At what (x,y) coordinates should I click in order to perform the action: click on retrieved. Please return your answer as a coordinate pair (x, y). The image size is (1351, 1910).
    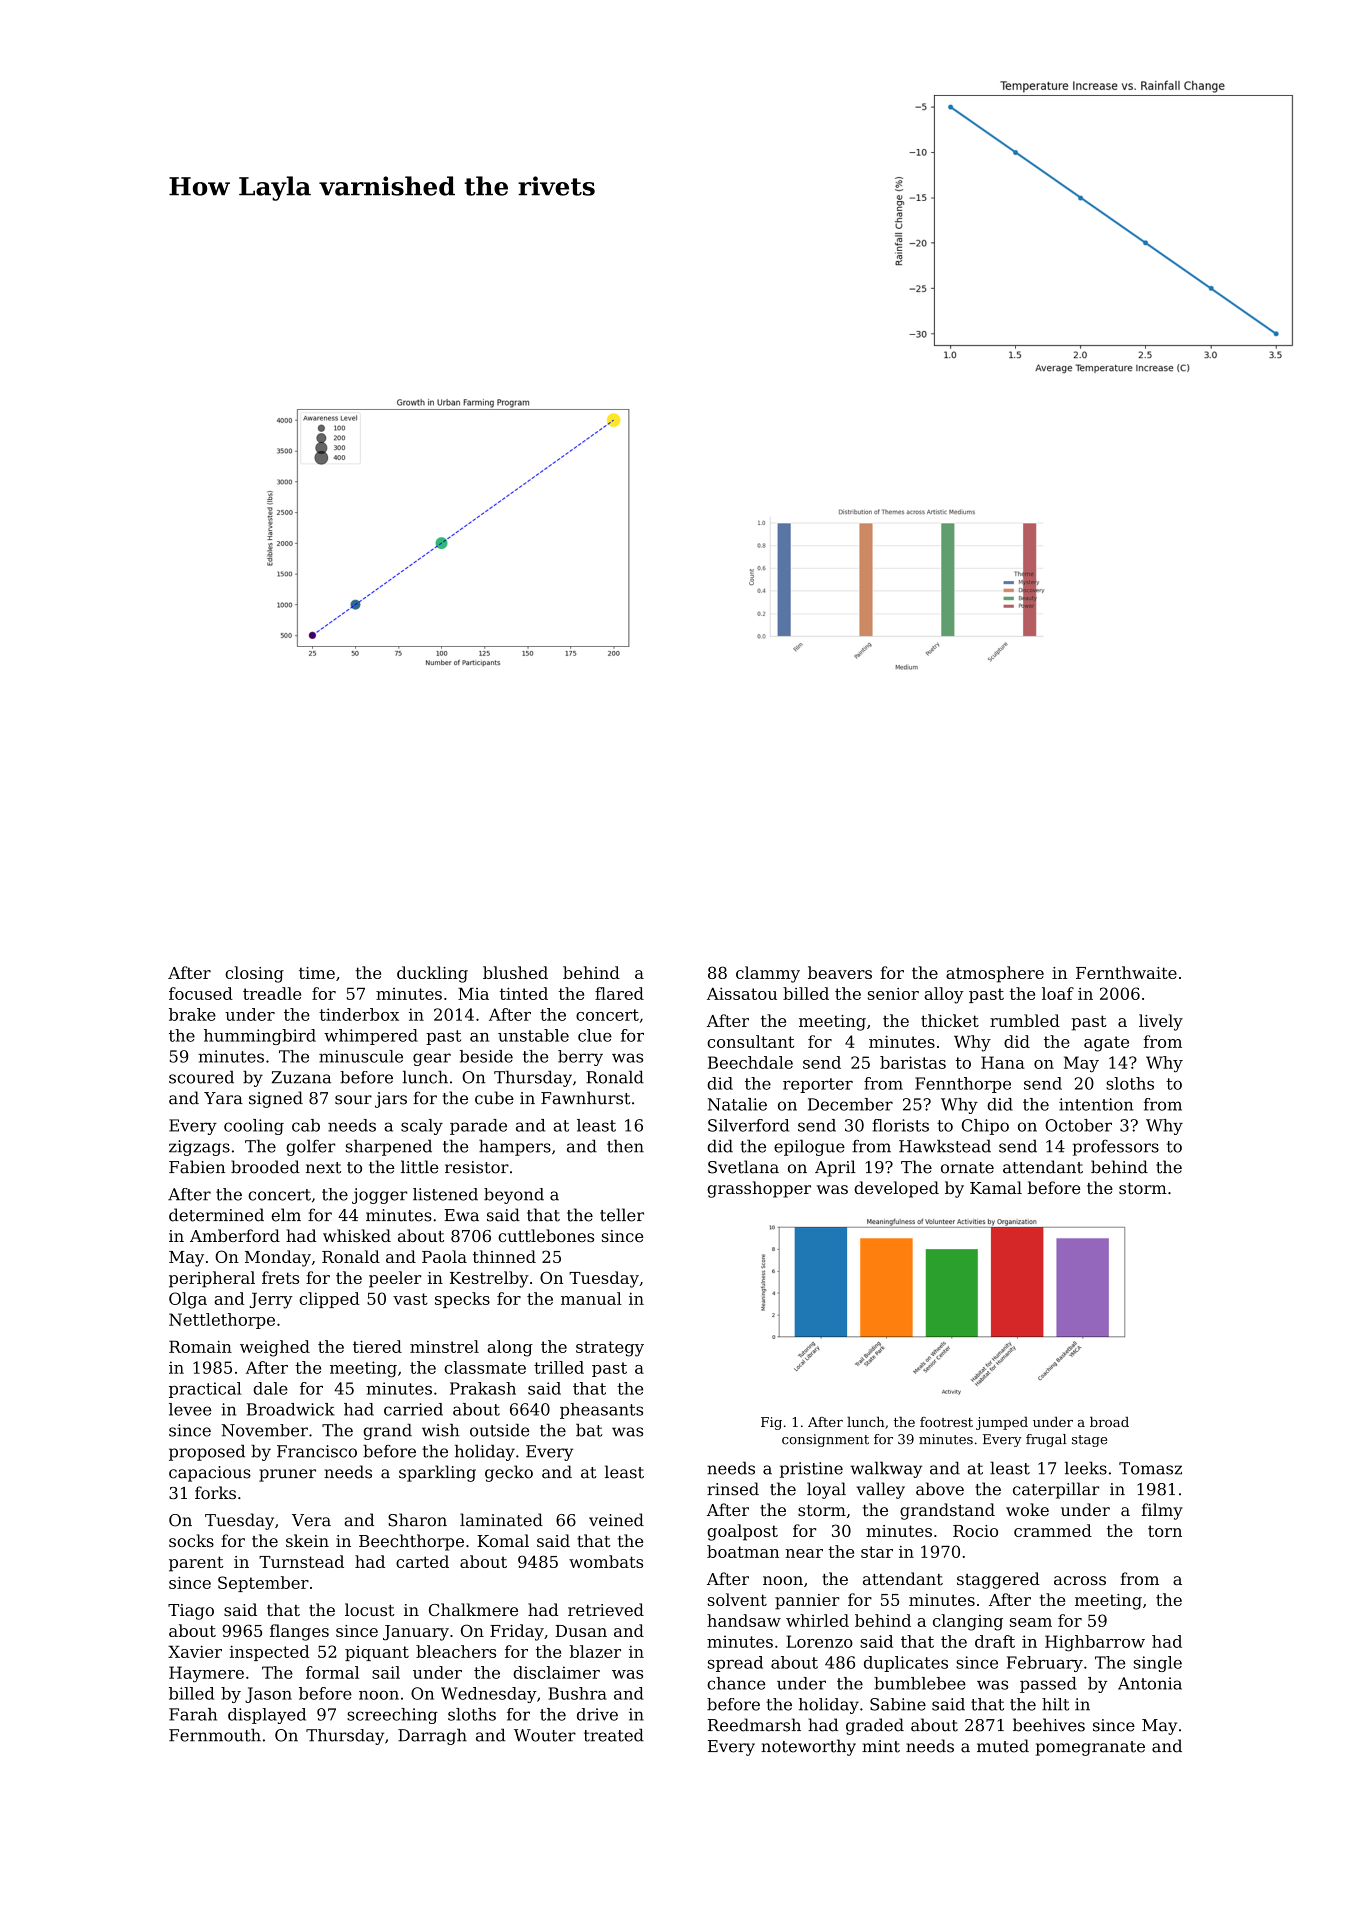
    Looking at the image, I should click on (606, 1609).
